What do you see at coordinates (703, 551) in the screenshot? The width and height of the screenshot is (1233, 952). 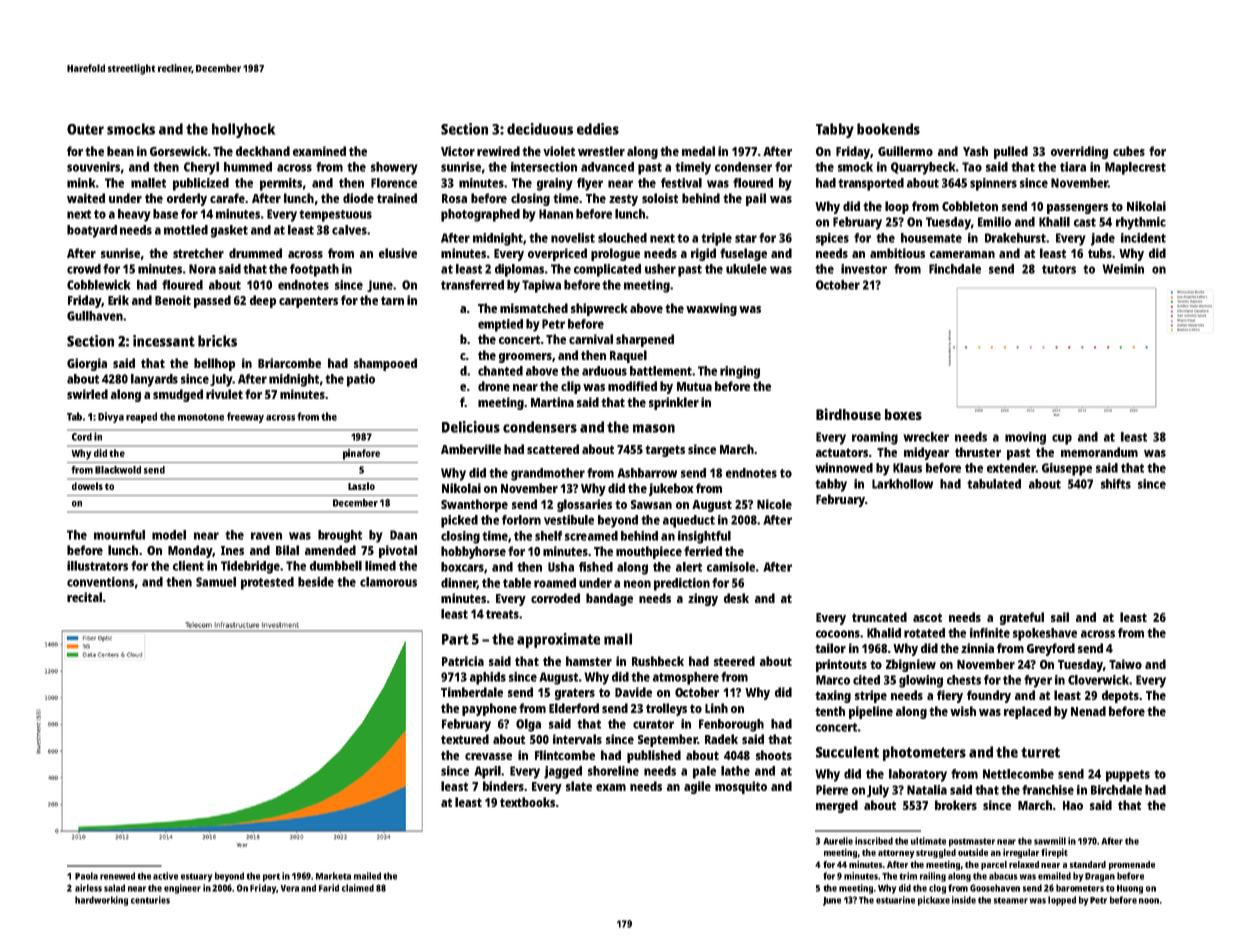 I see `ferried` at bounding box center [703, 551].
